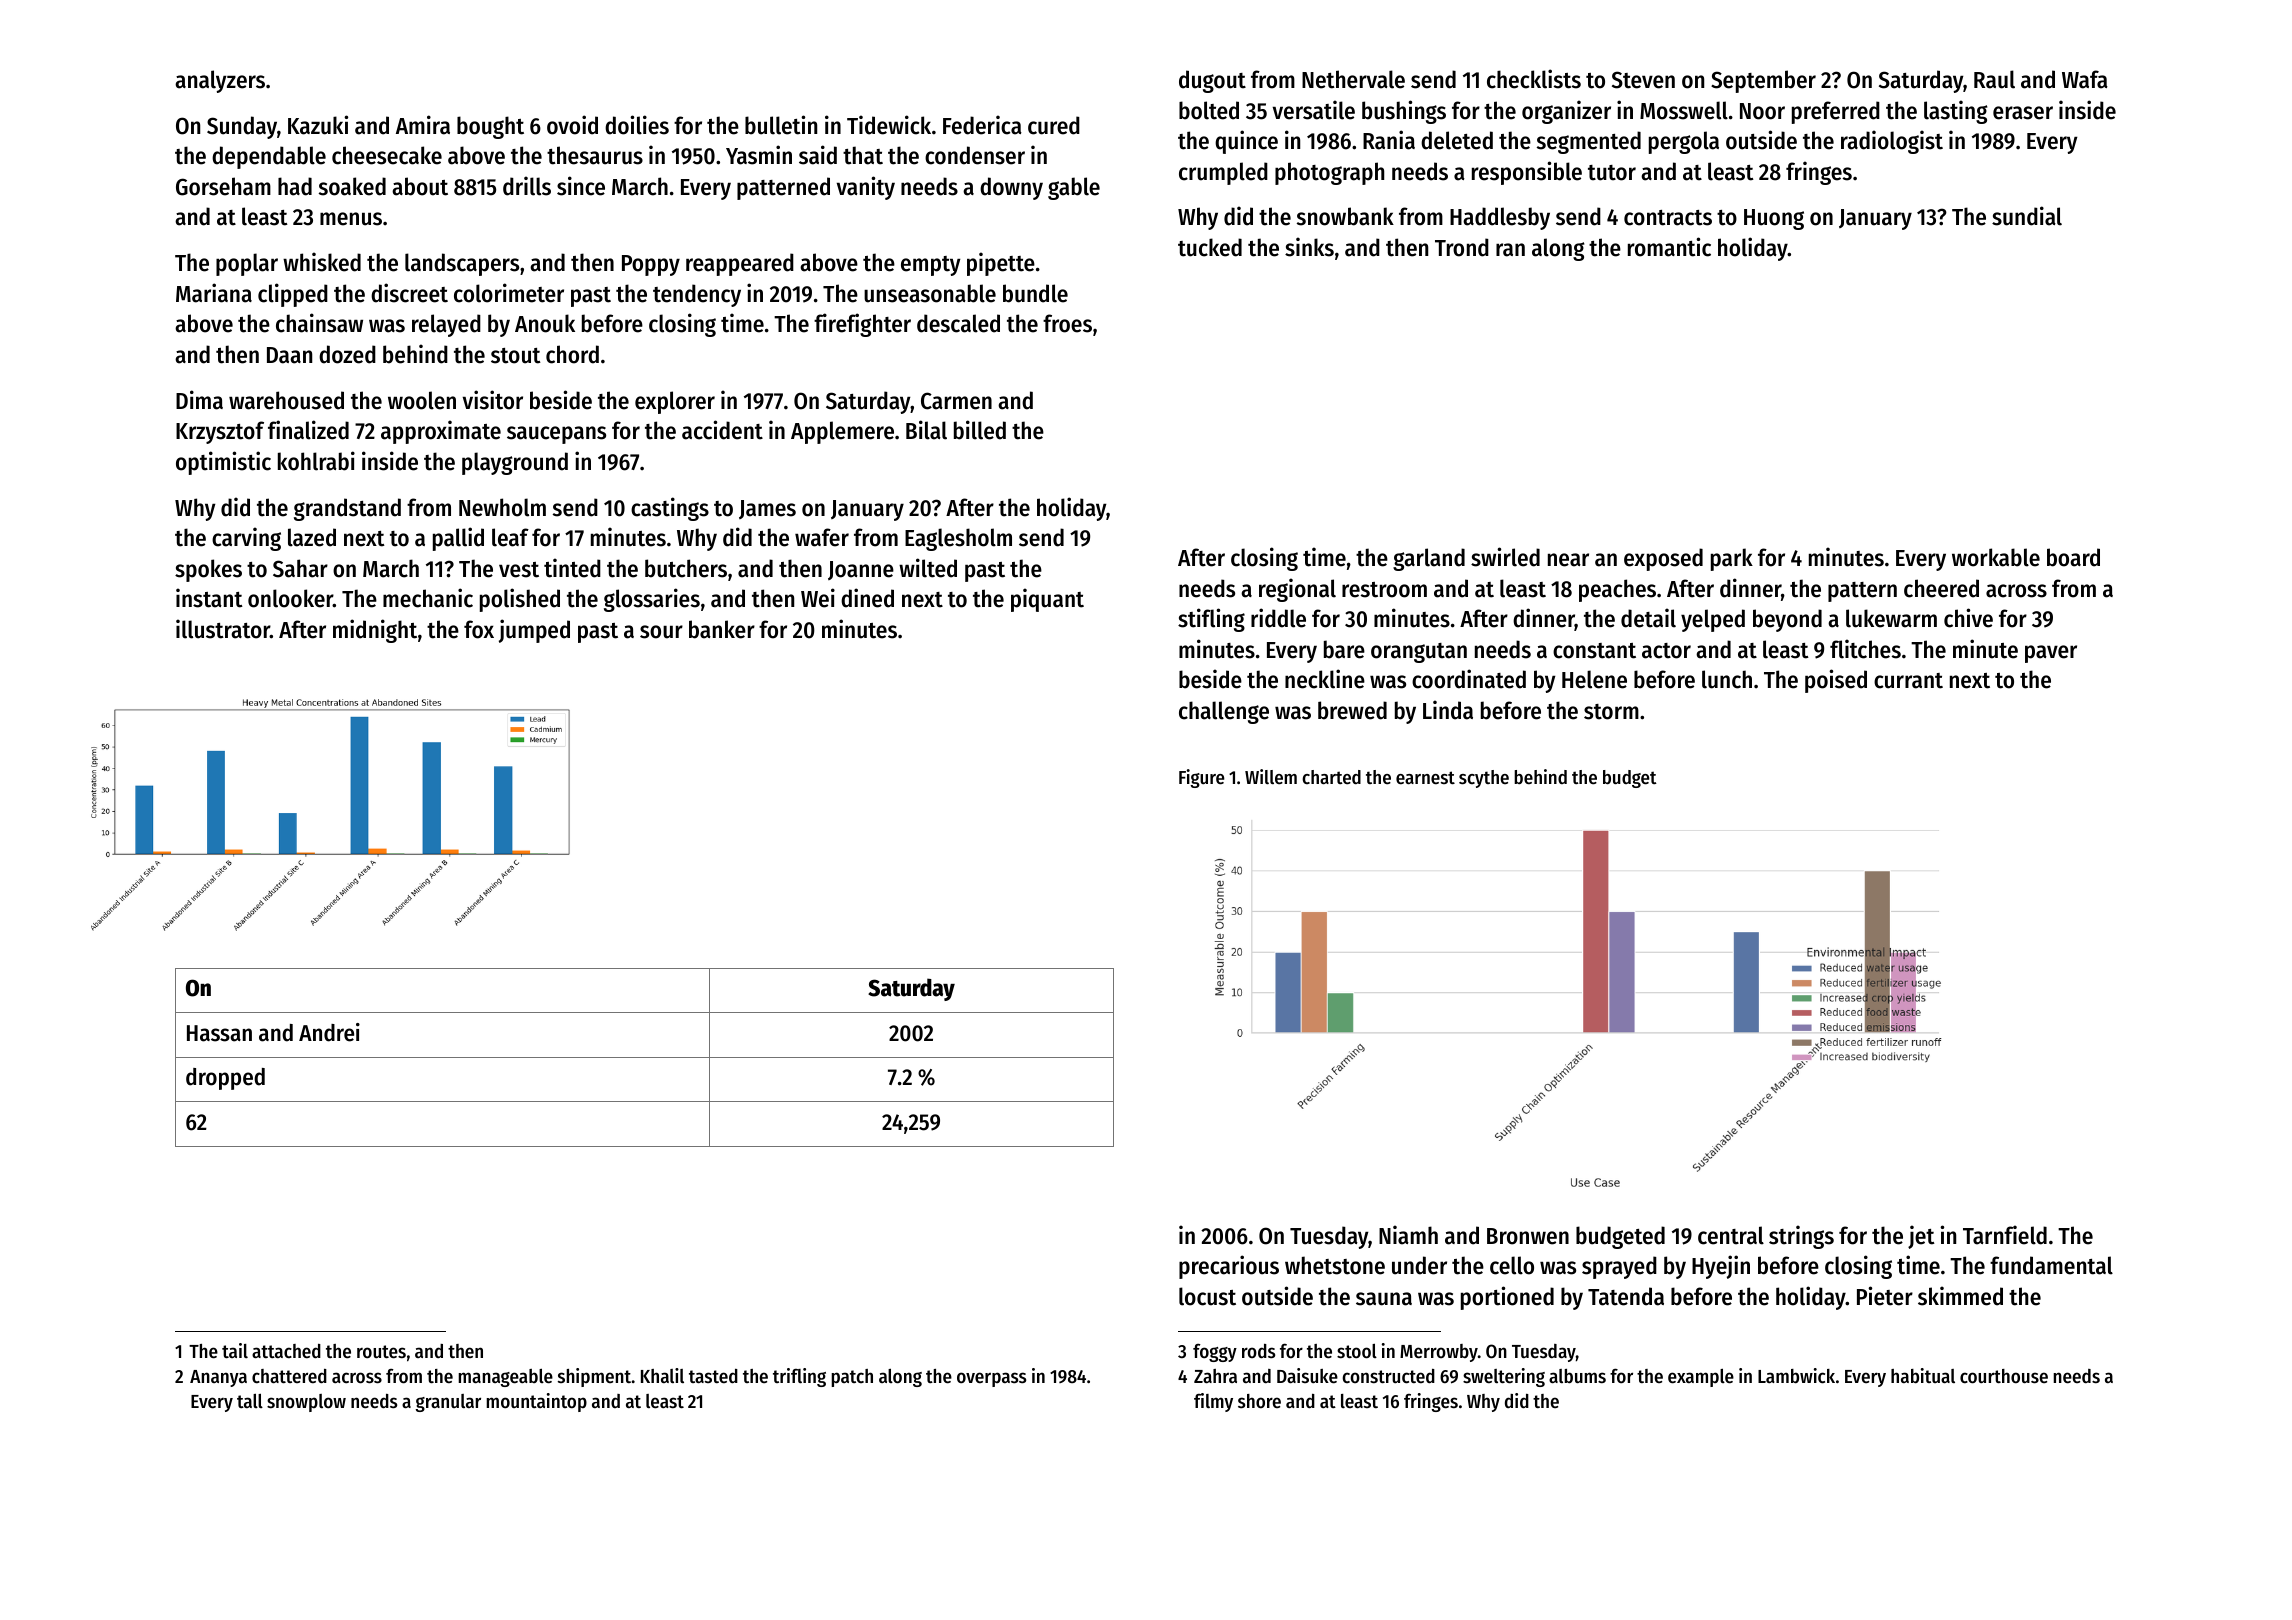 This page has height=1620, width=2292. Describe the element at coordinates (572, 125) in the page. I see `ovoid` at that location.
